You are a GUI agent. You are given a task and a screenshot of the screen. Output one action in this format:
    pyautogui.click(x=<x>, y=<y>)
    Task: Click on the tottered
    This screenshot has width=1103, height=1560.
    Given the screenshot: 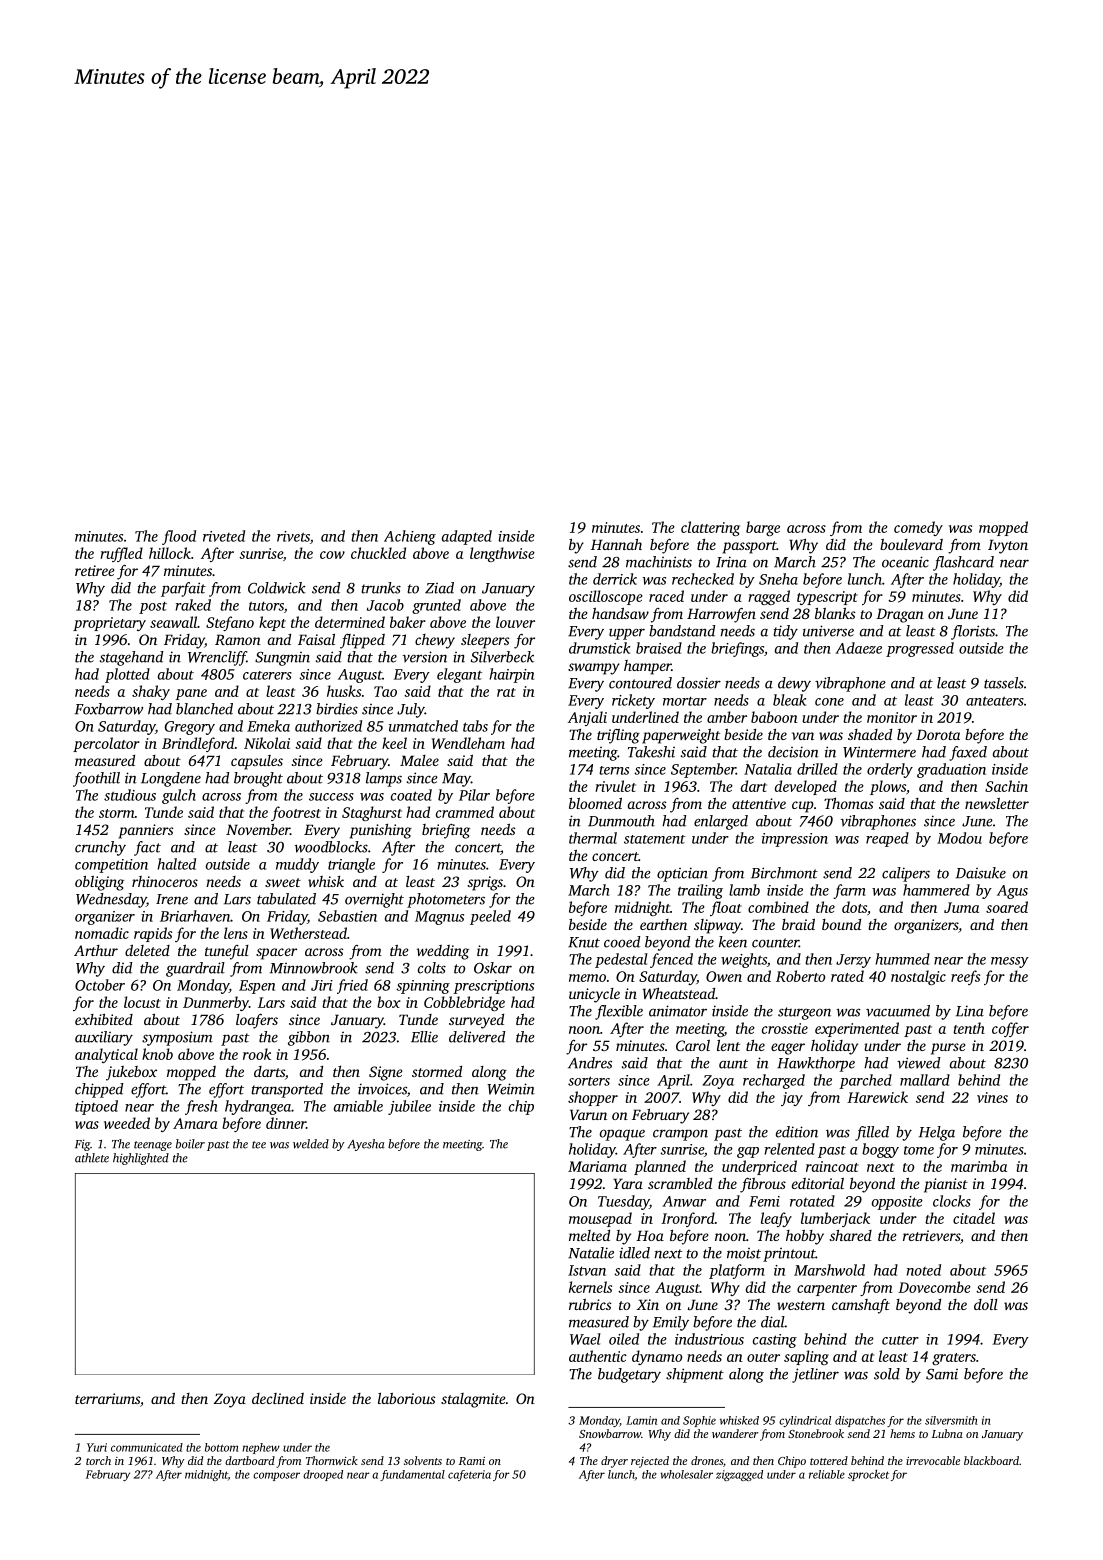 What is the action you would take?
    pyautogui.click(x=829, y=1460)
